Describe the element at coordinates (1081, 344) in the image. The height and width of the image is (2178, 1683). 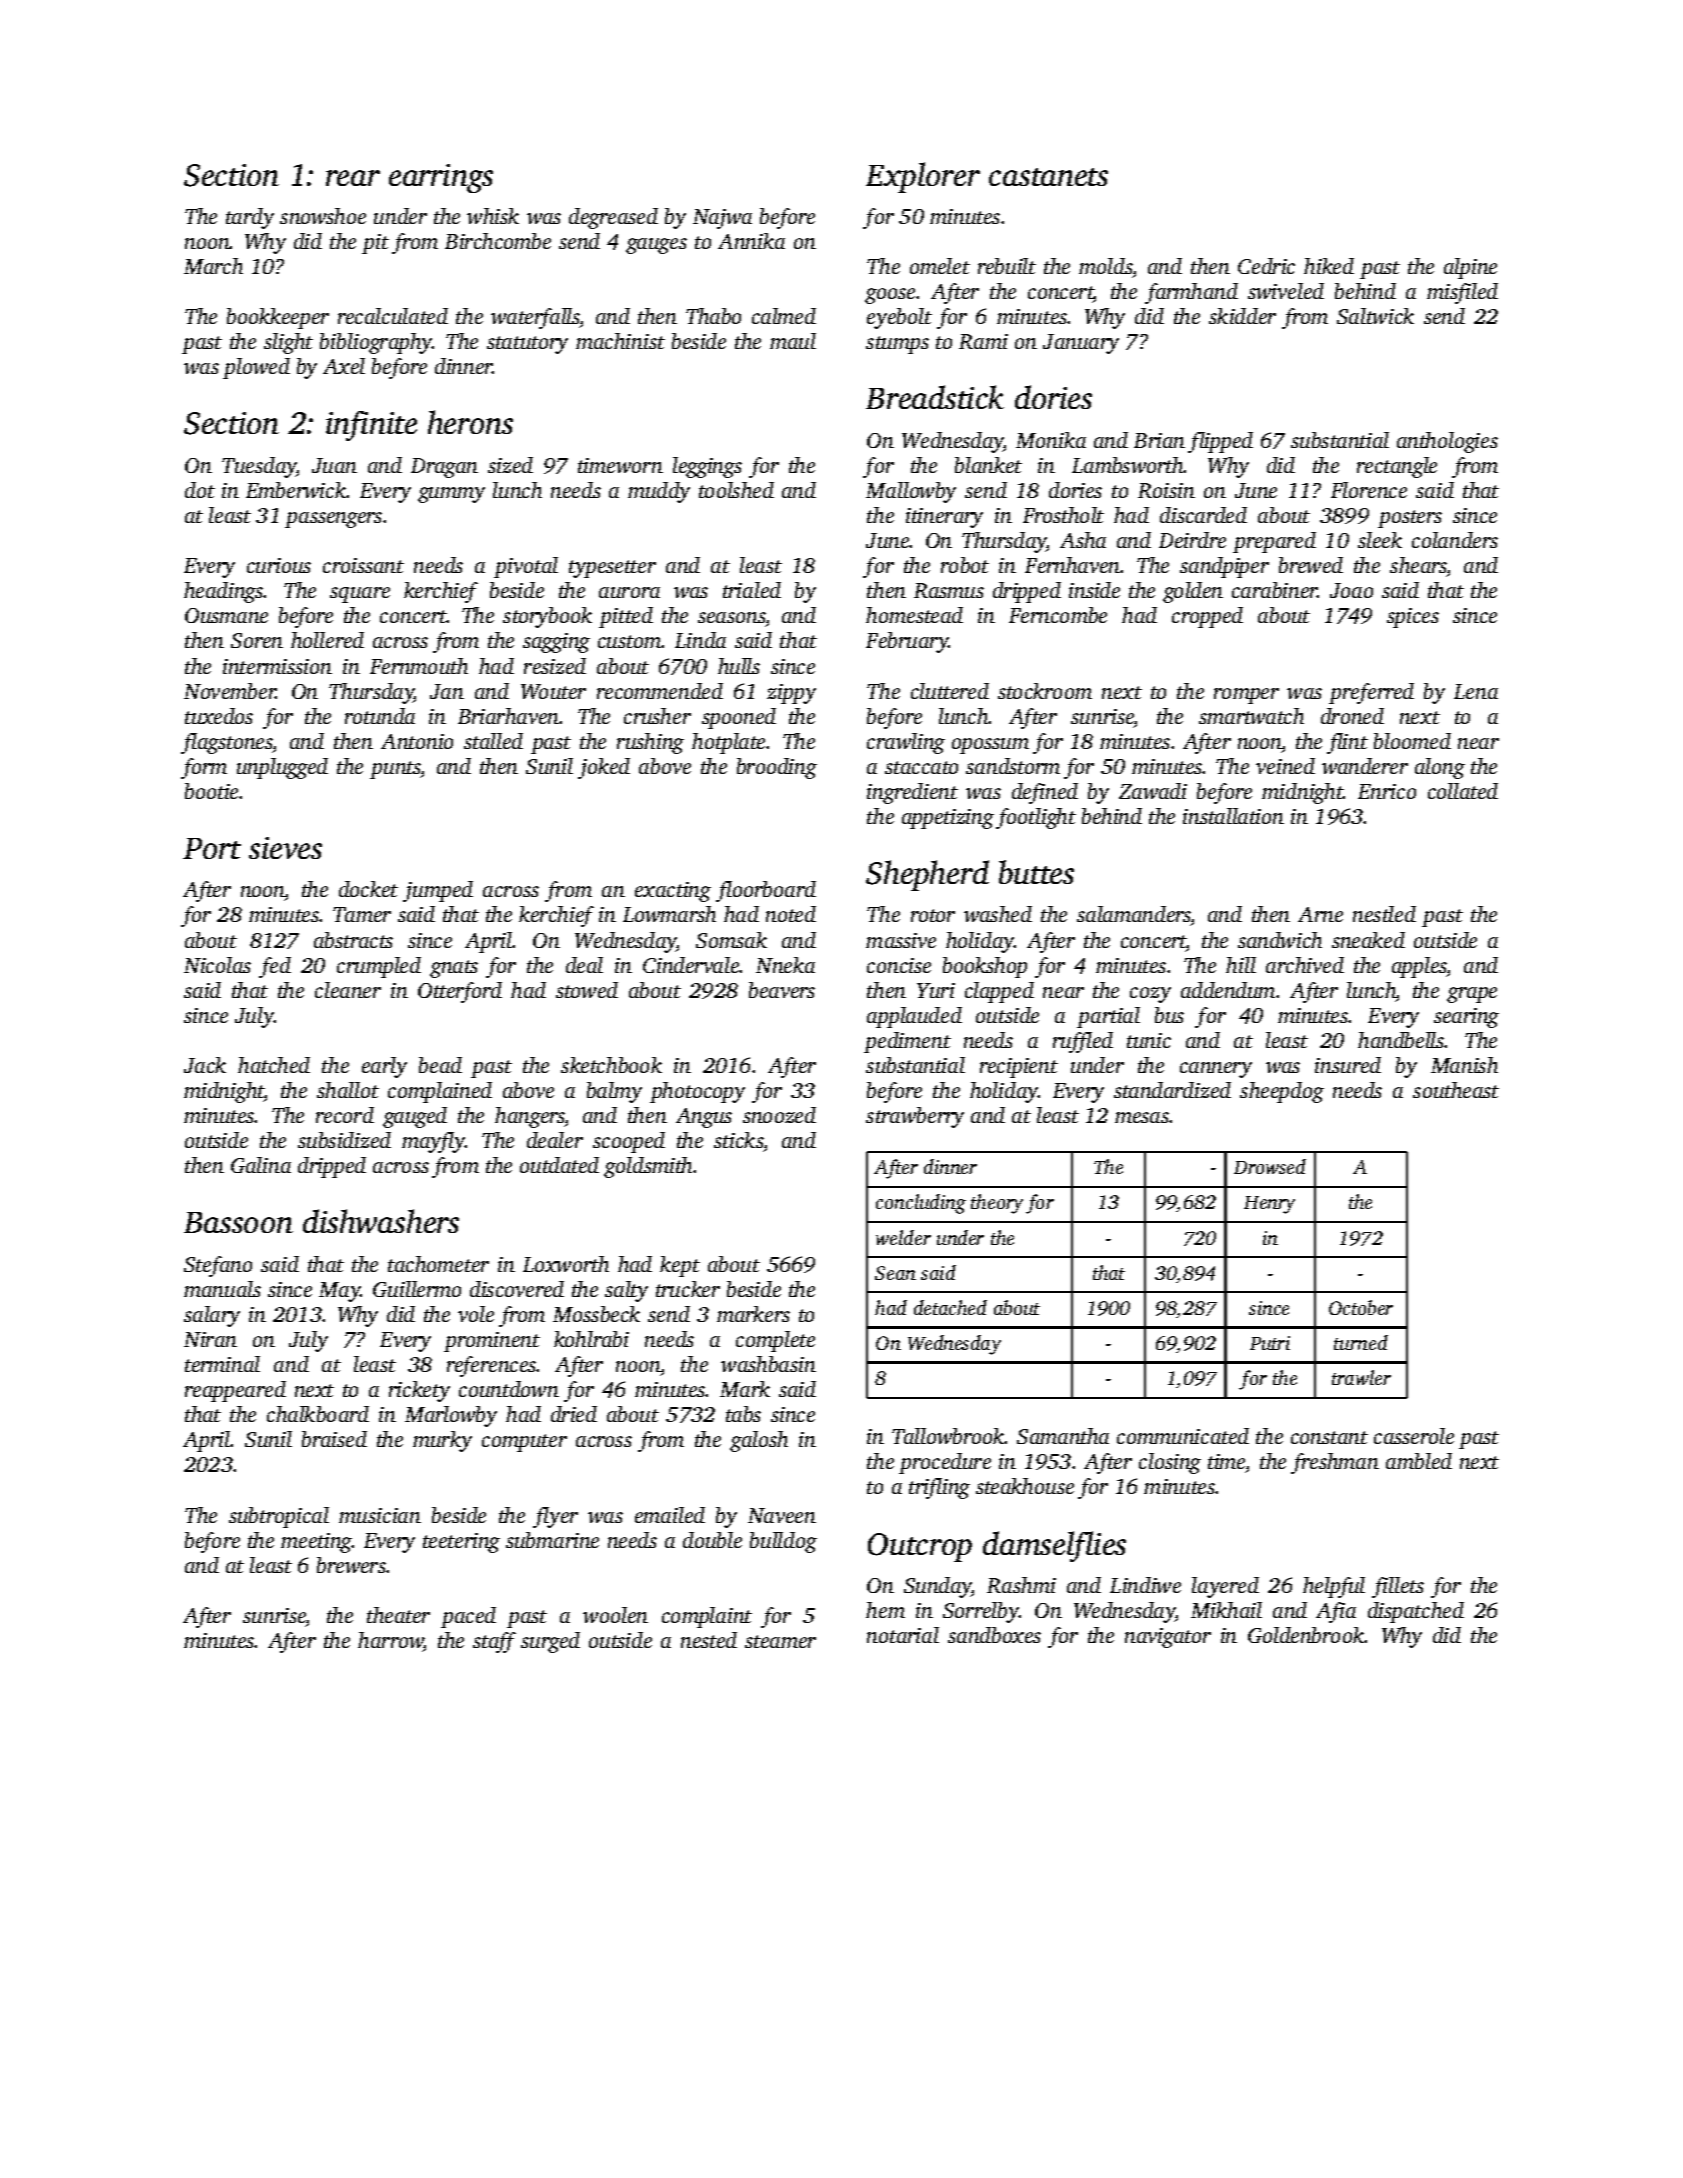
I see `January` at that location.
